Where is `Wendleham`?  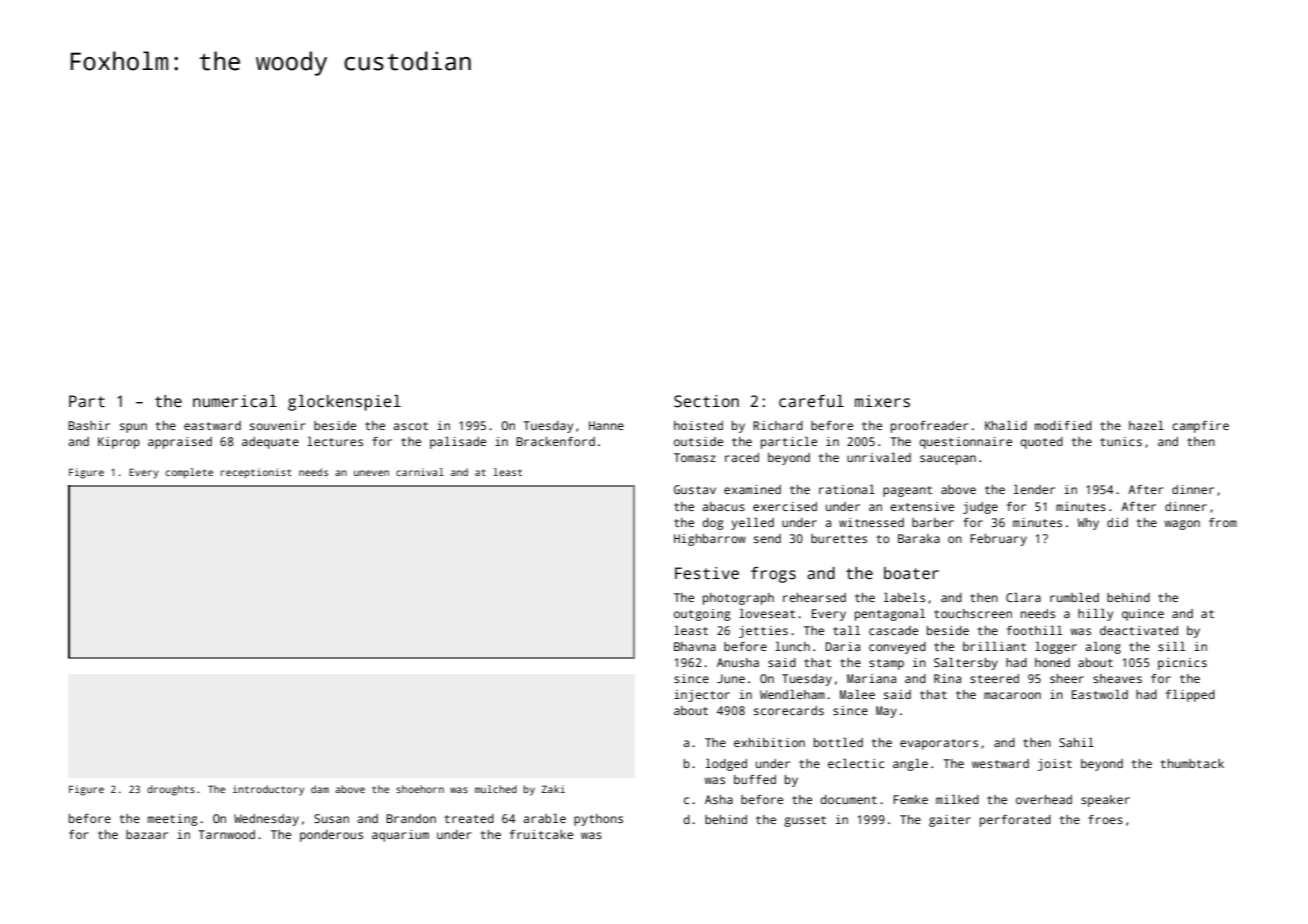 Wendleham is located at coordinates (792, 694).
